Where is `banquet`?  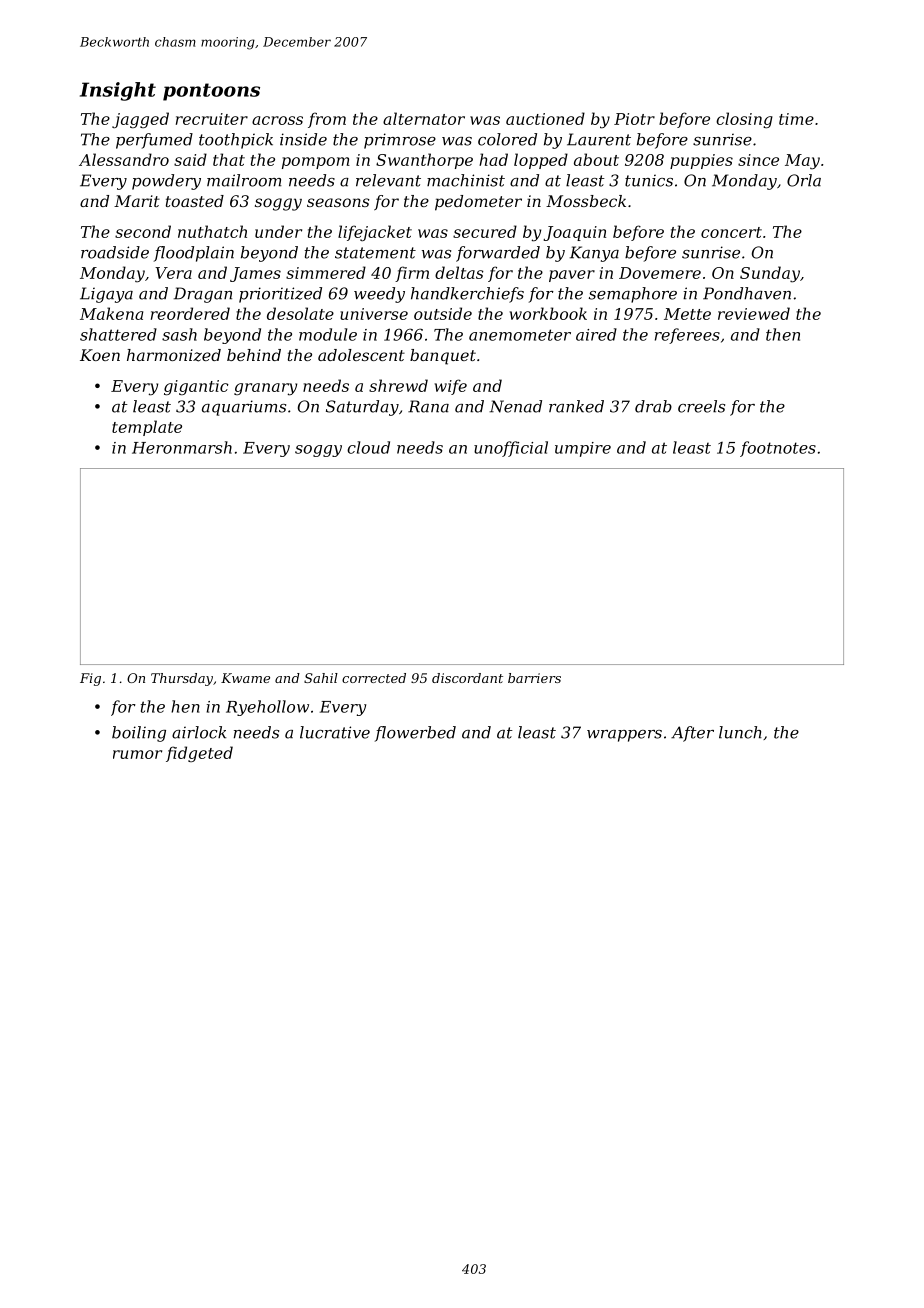 banquet is located at coordinates (443, 357).
